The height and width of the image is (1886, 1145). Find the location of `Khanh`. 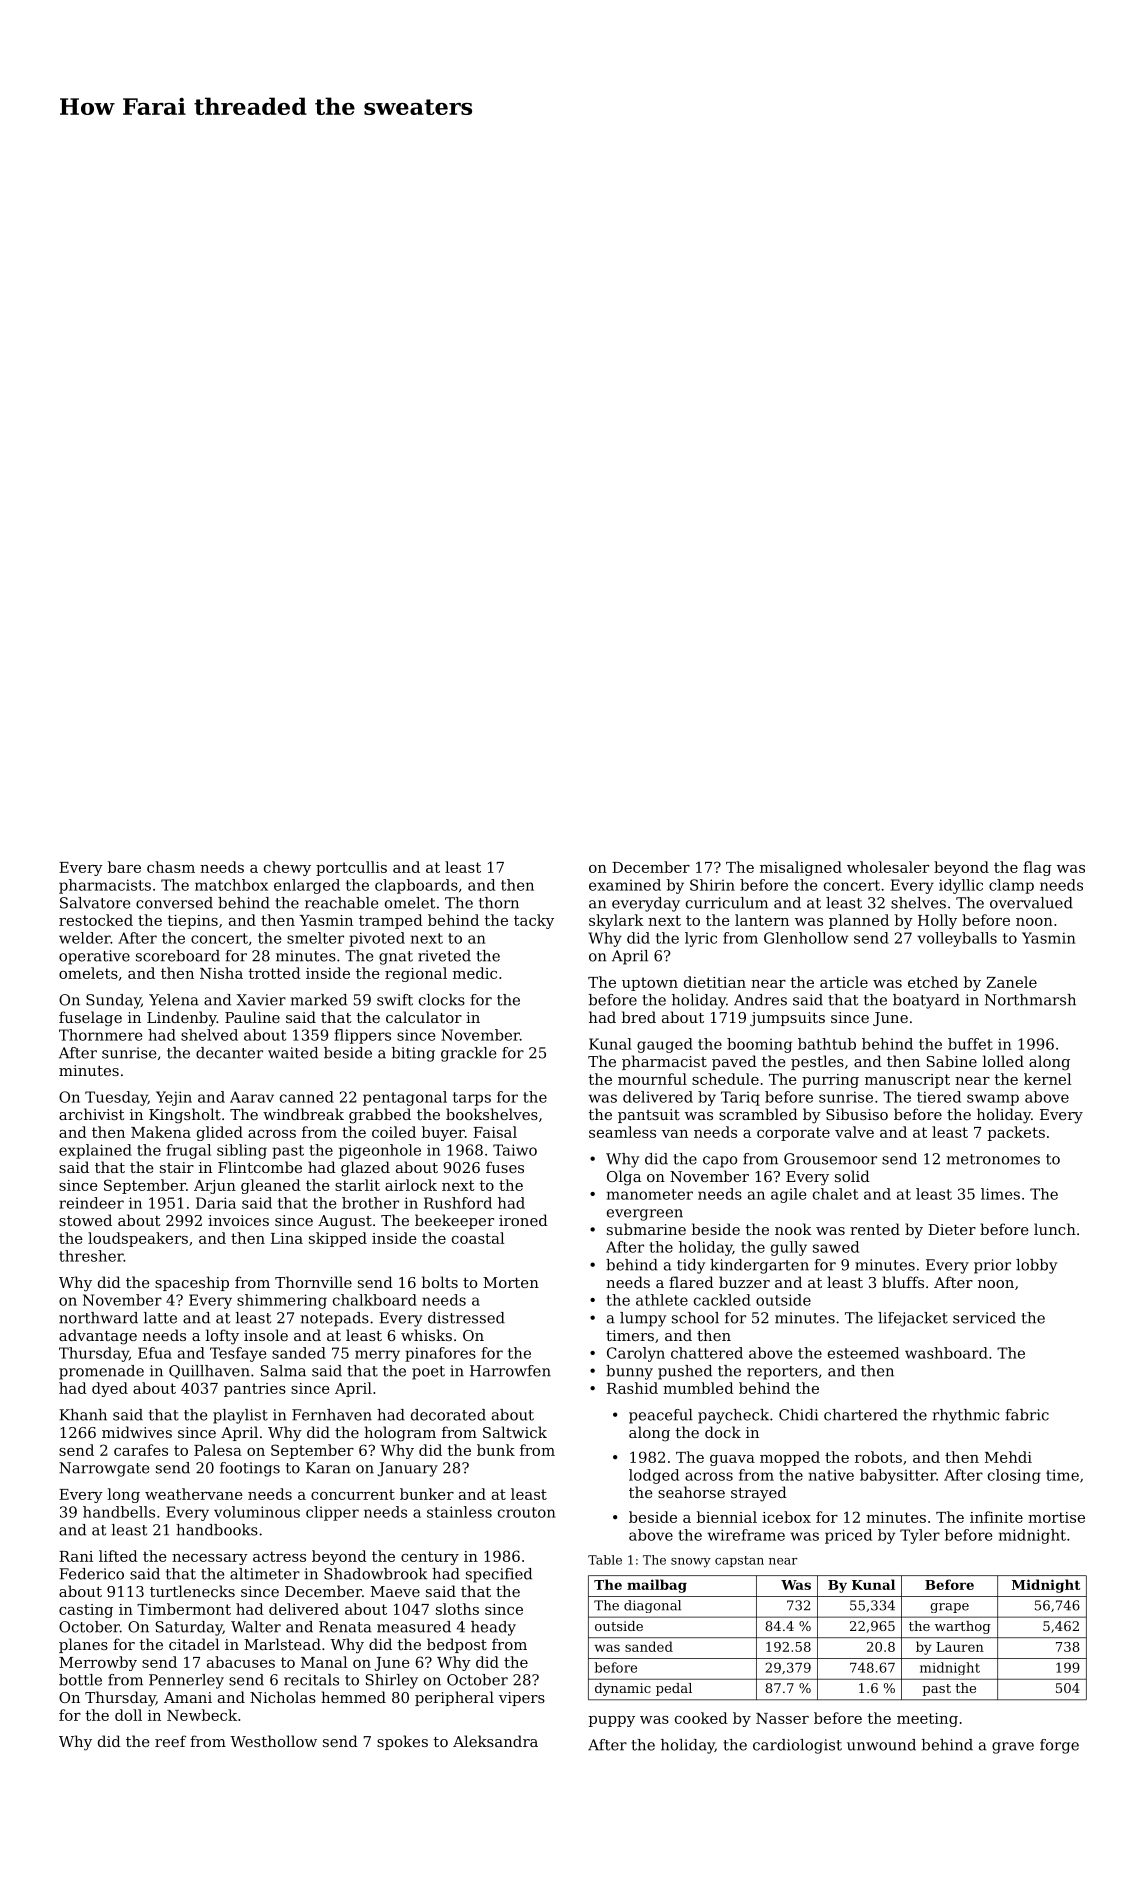

Khanh is located at coordinates (83, 1415).
